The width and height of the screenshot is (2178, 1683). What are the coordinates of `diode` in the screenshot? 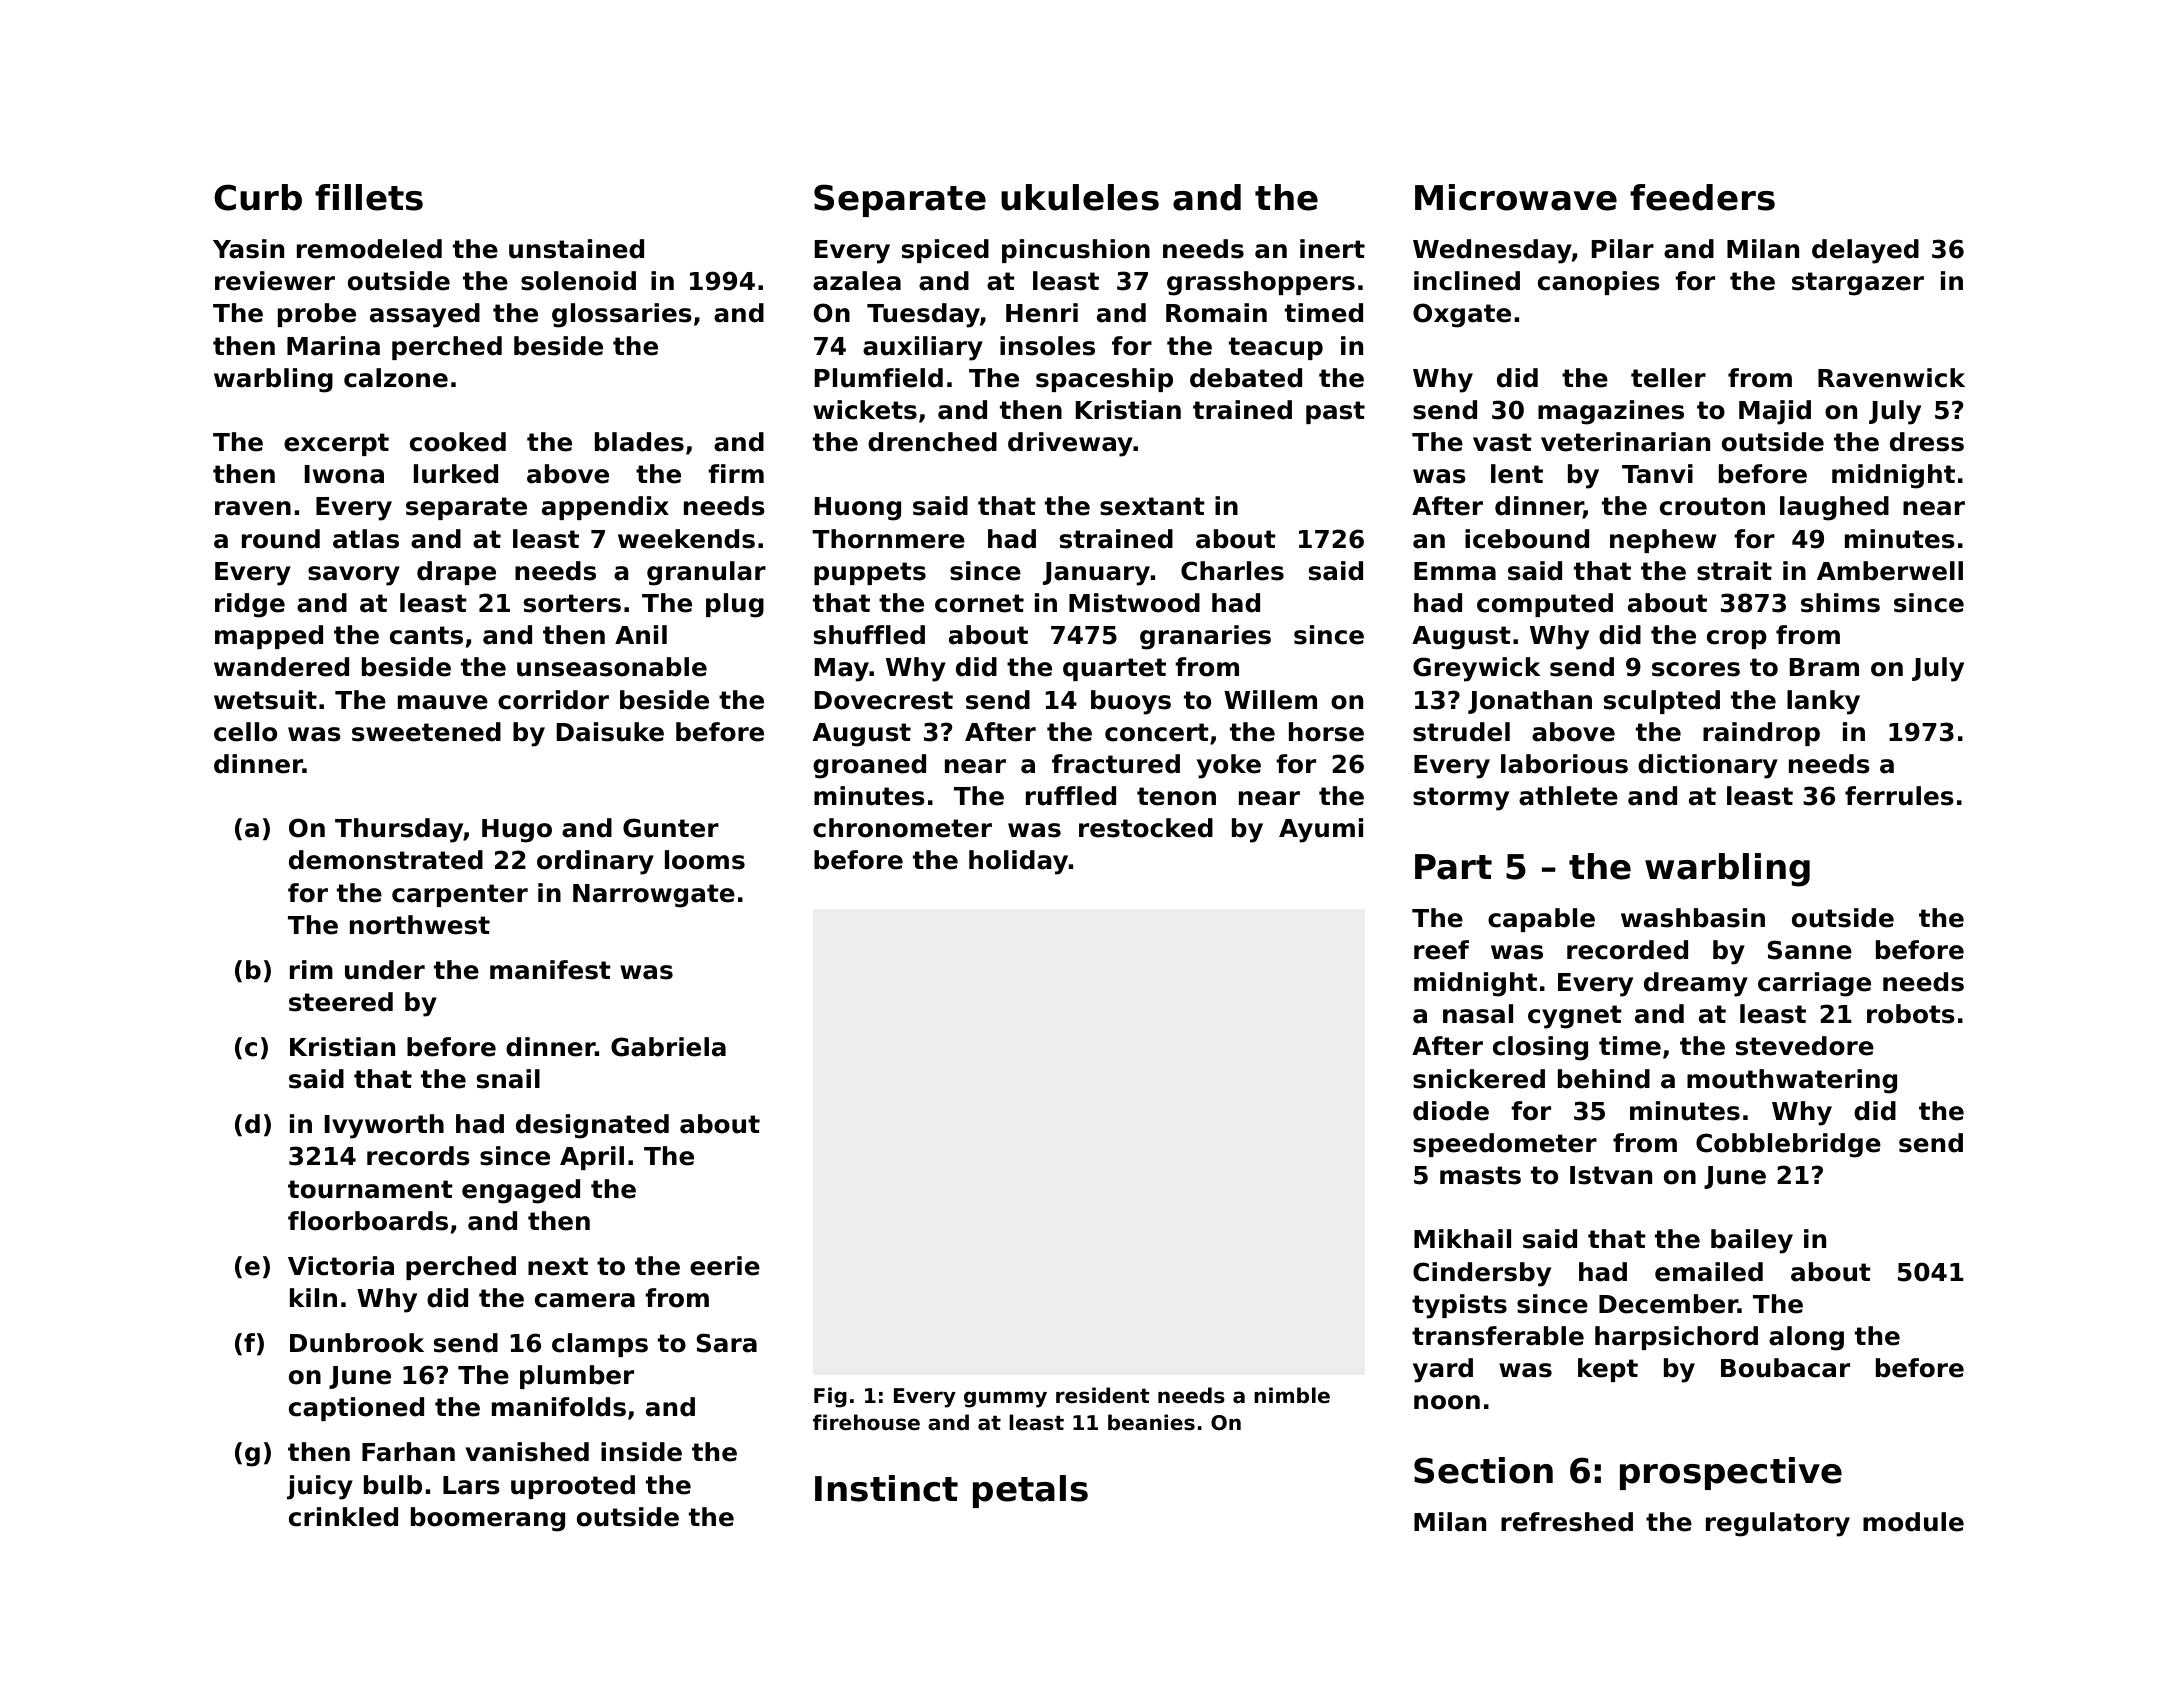 It's located at (1451, 1111).
